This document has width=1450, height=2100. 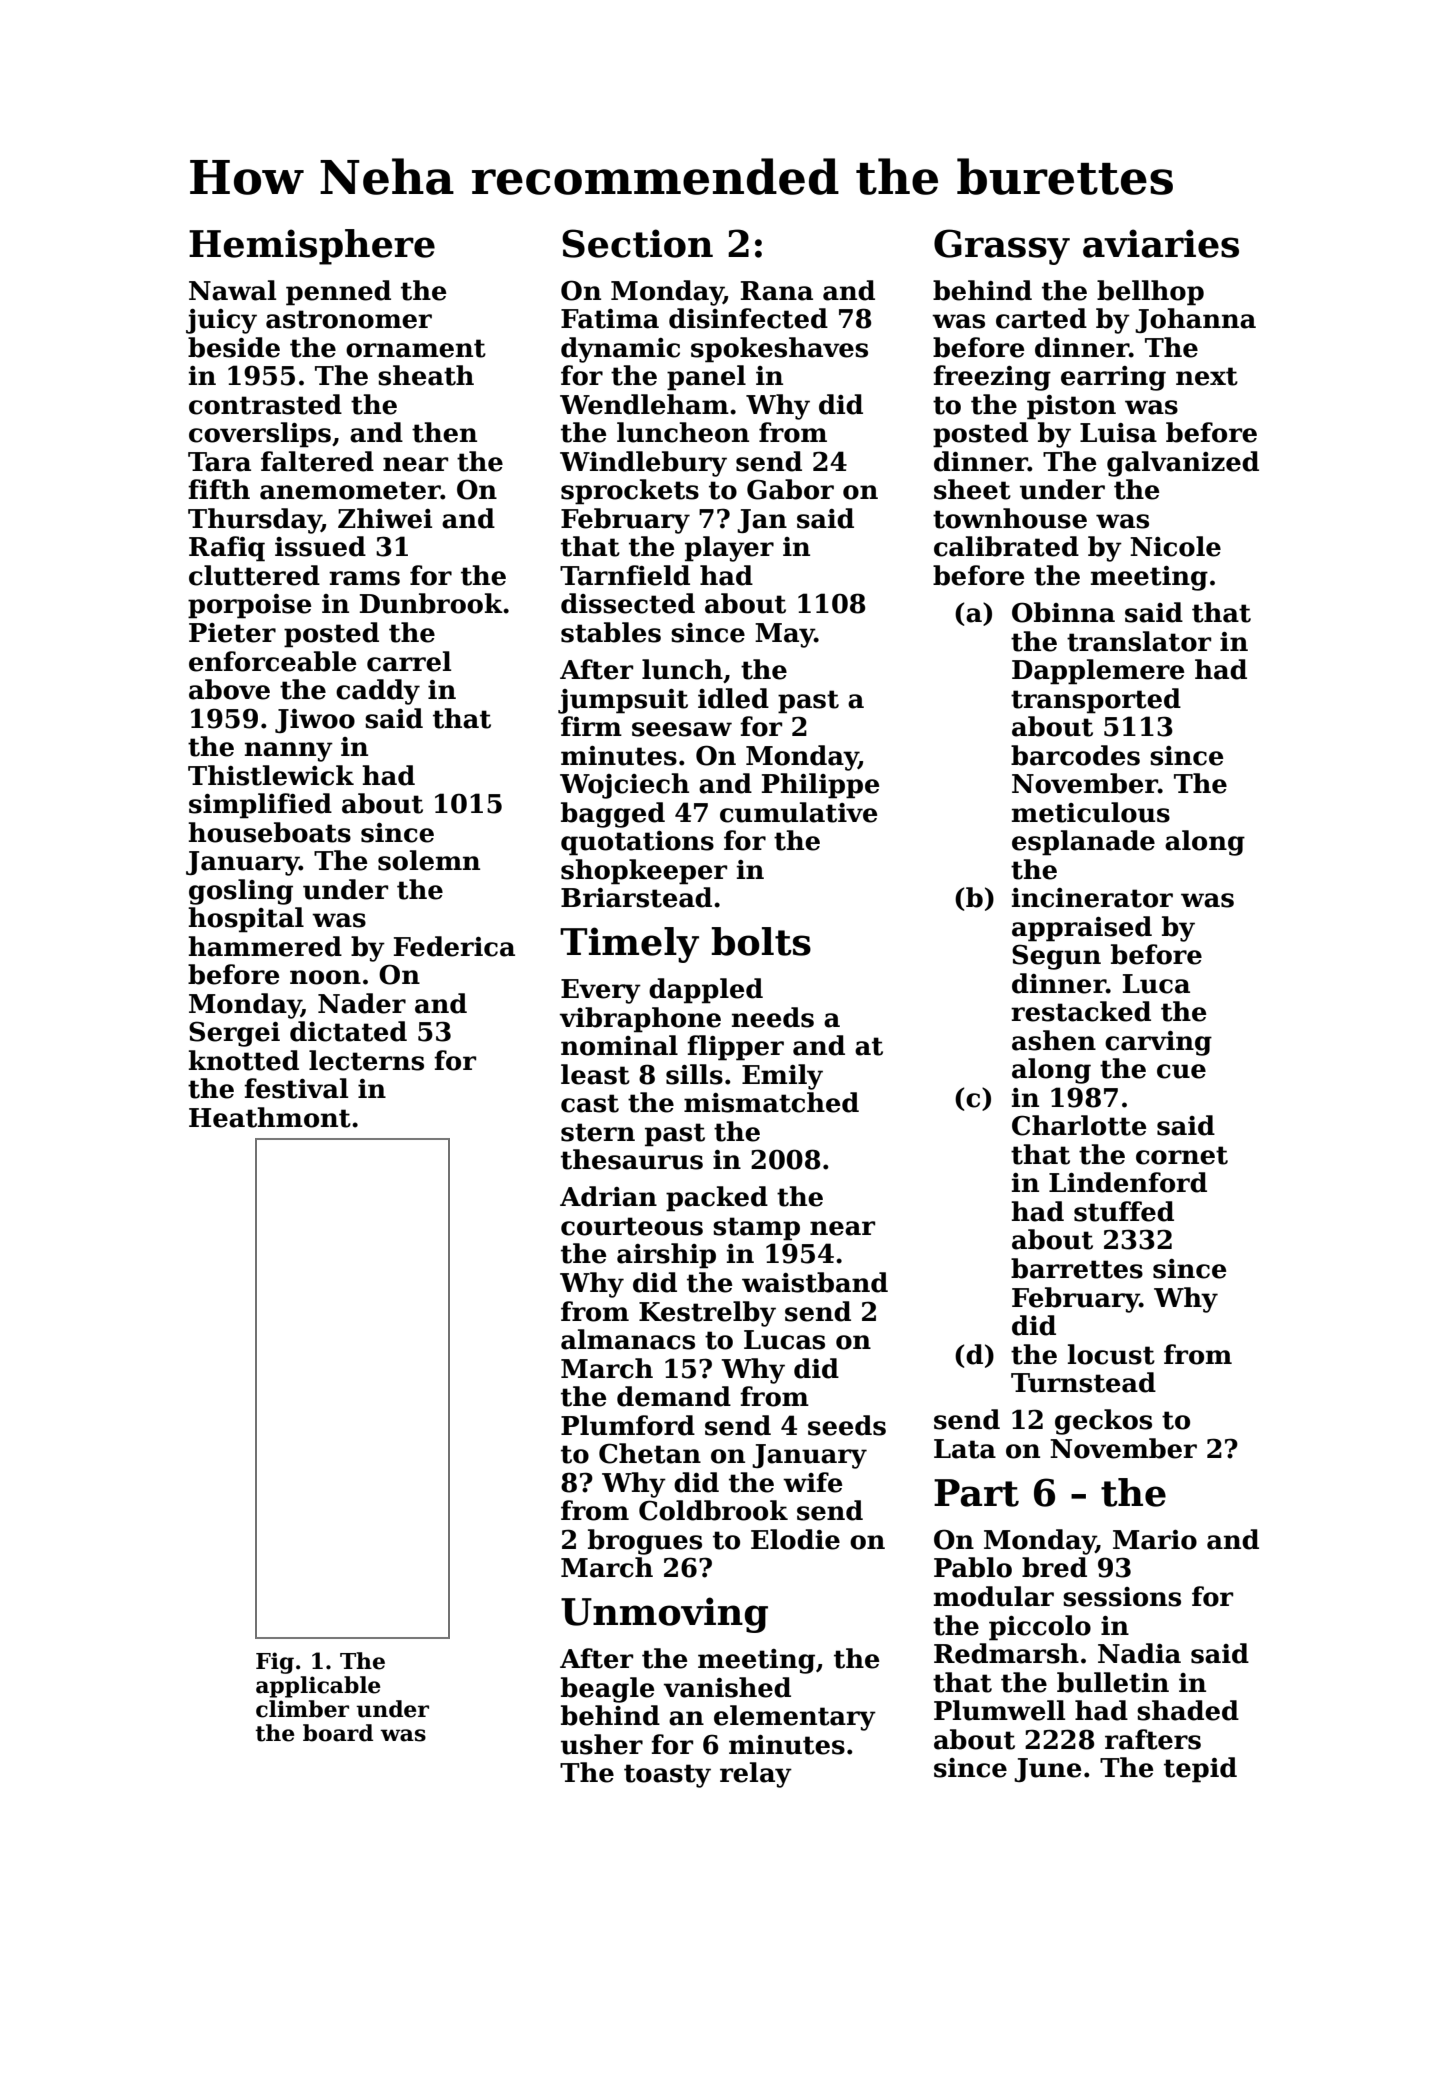 What do you see at coordinates (630, 492) in the document?
I see `sprockets` at bounding box center [630, 492].
